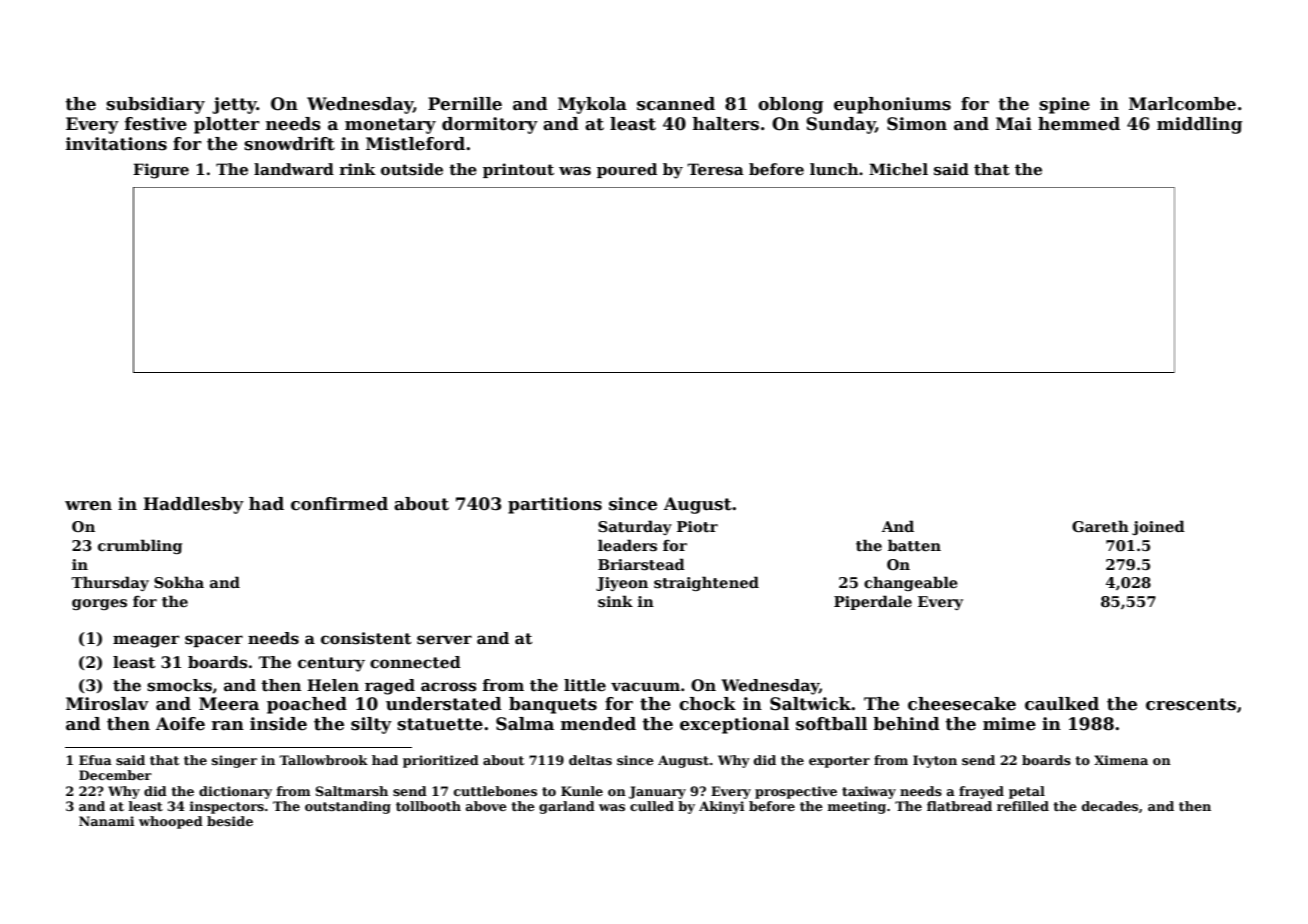  What do you see at coordinates (555, 505) in the screenshot?
I see `partitions` at bounding box center [555, 505].
